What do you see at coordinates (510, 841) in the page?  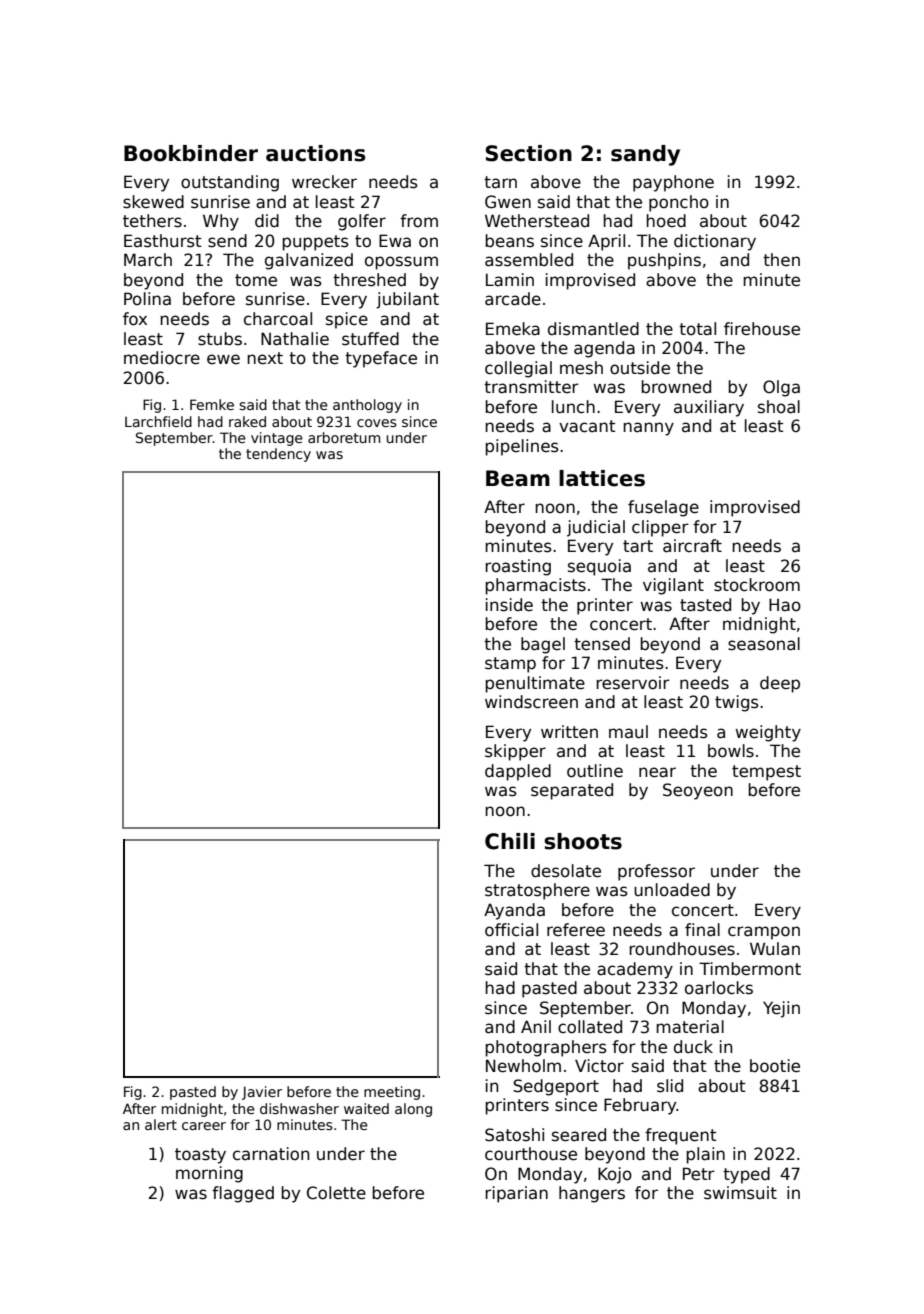 I see `Chili` at bounding box center [510, 841].
